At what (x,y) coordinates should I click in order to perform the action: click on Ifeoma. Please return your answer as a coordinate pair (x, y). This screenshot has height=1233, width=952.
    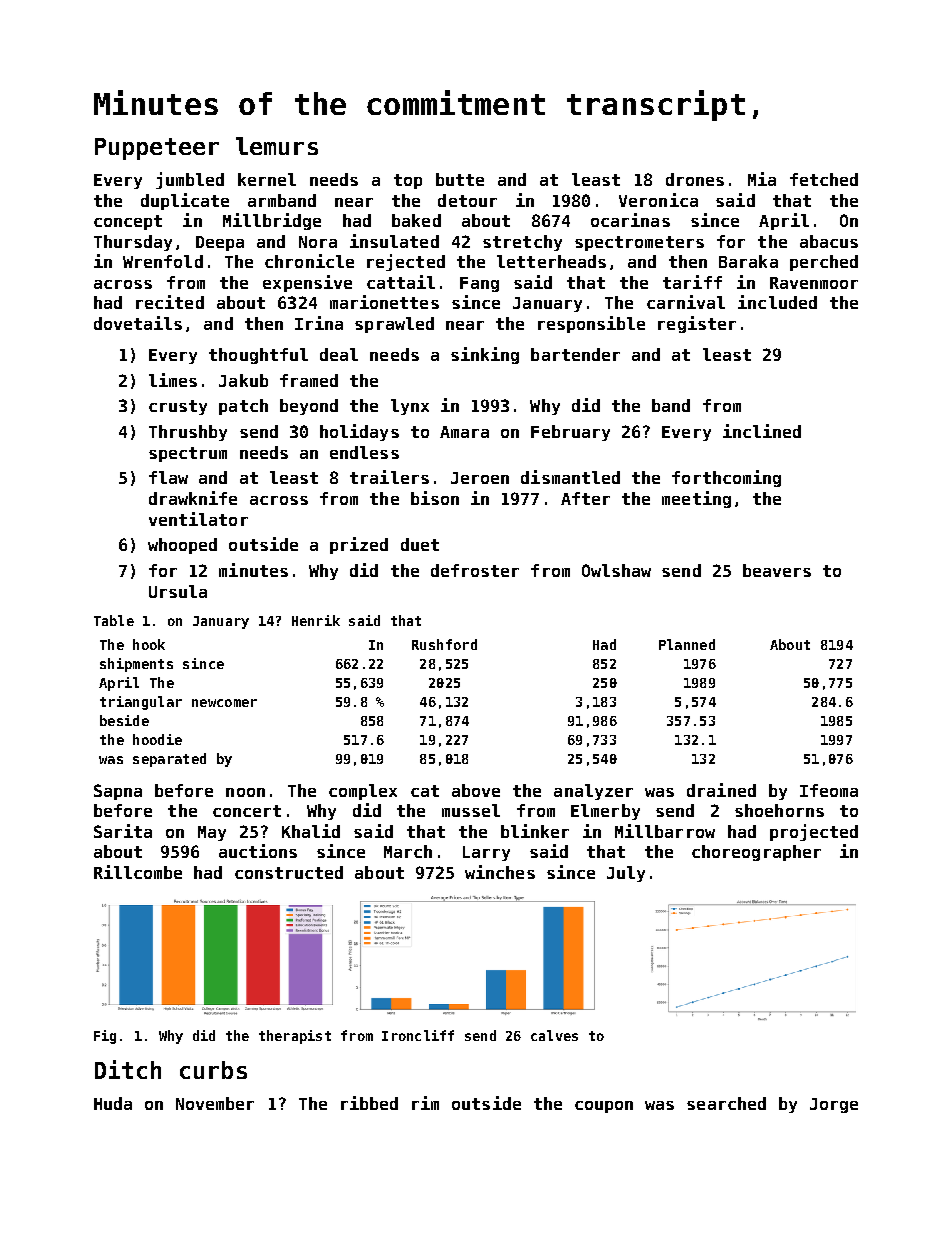
    Looking at the image, I should click on (829, 790).
